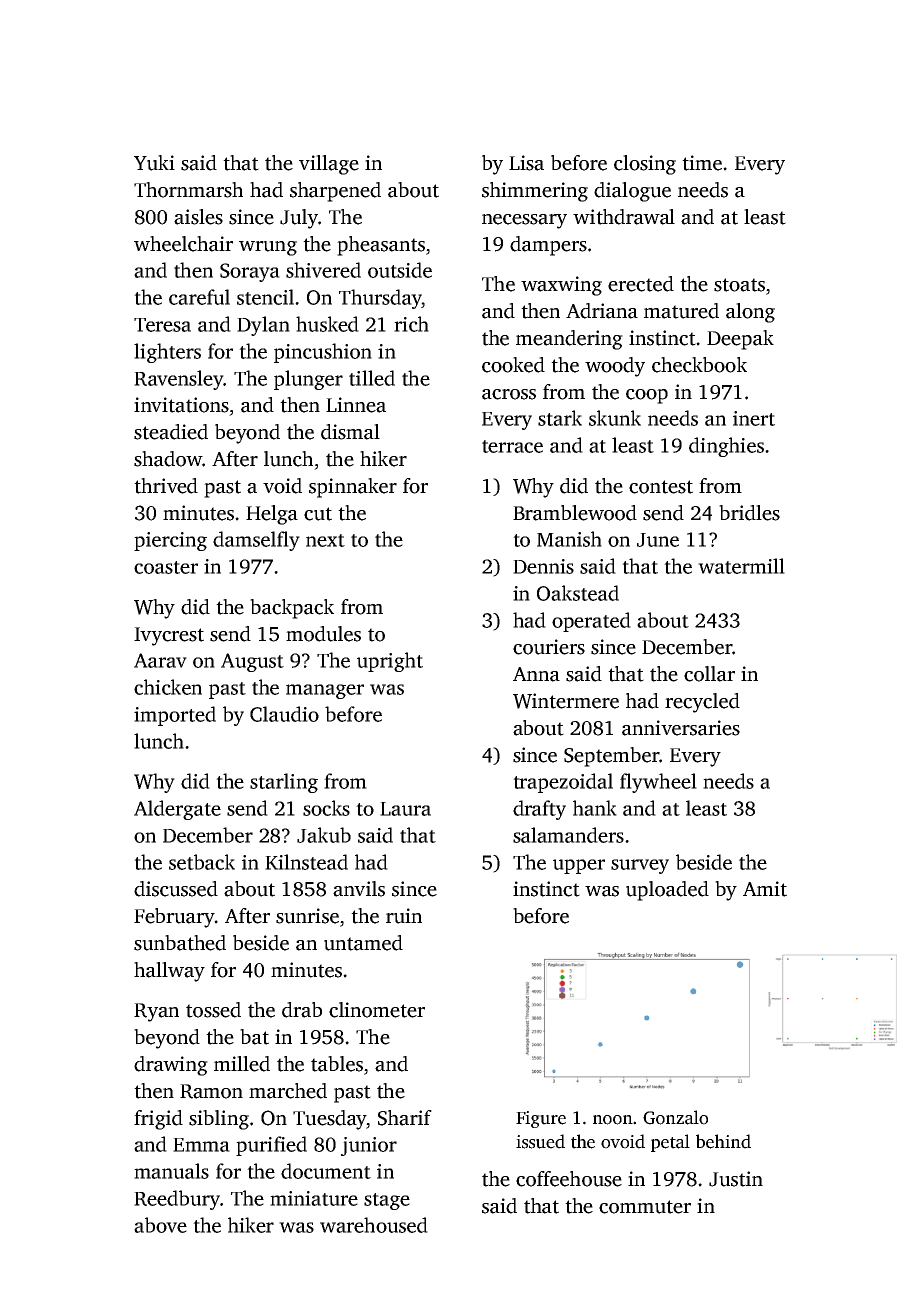  Describe the element at coordinates (314, 1198) in the document. I see `miniature` at that location.
